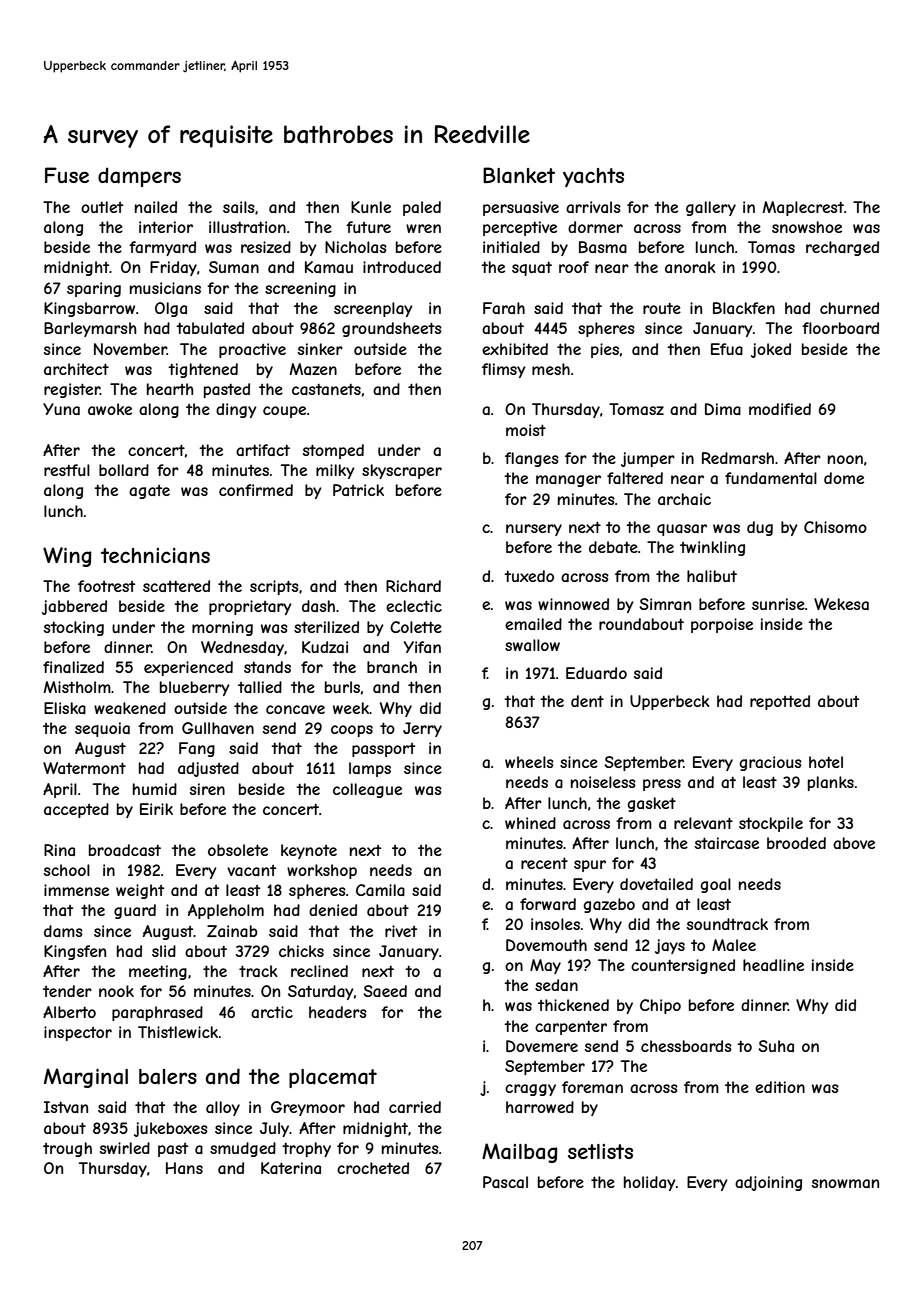  Describe the element at coordinates (413, 586) in the screenshot. I see `Richard` at that location.
